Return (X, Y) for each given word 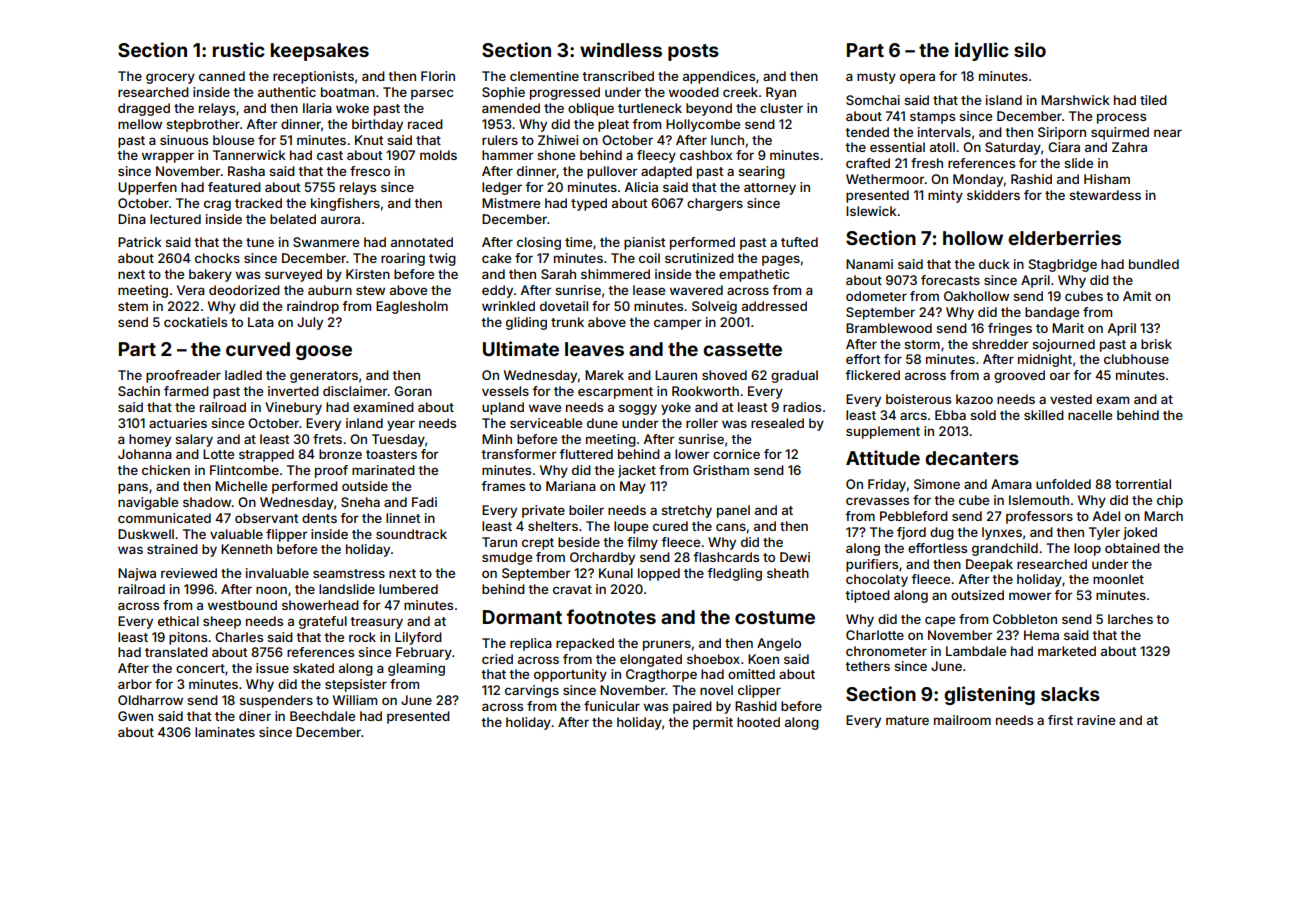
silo (1030, 49)
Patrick (140, 242)
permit (713, 723)
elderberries (1064, 237)
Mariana (571, 486)
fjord (911, 533)
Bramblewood (889, 328)
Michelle (241, 486)
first (1060, 720)
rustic (239, 49)
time (578, 242)
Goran (413, 391)
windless (621, 49)
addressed (774, 306)
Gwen (135, 716)
